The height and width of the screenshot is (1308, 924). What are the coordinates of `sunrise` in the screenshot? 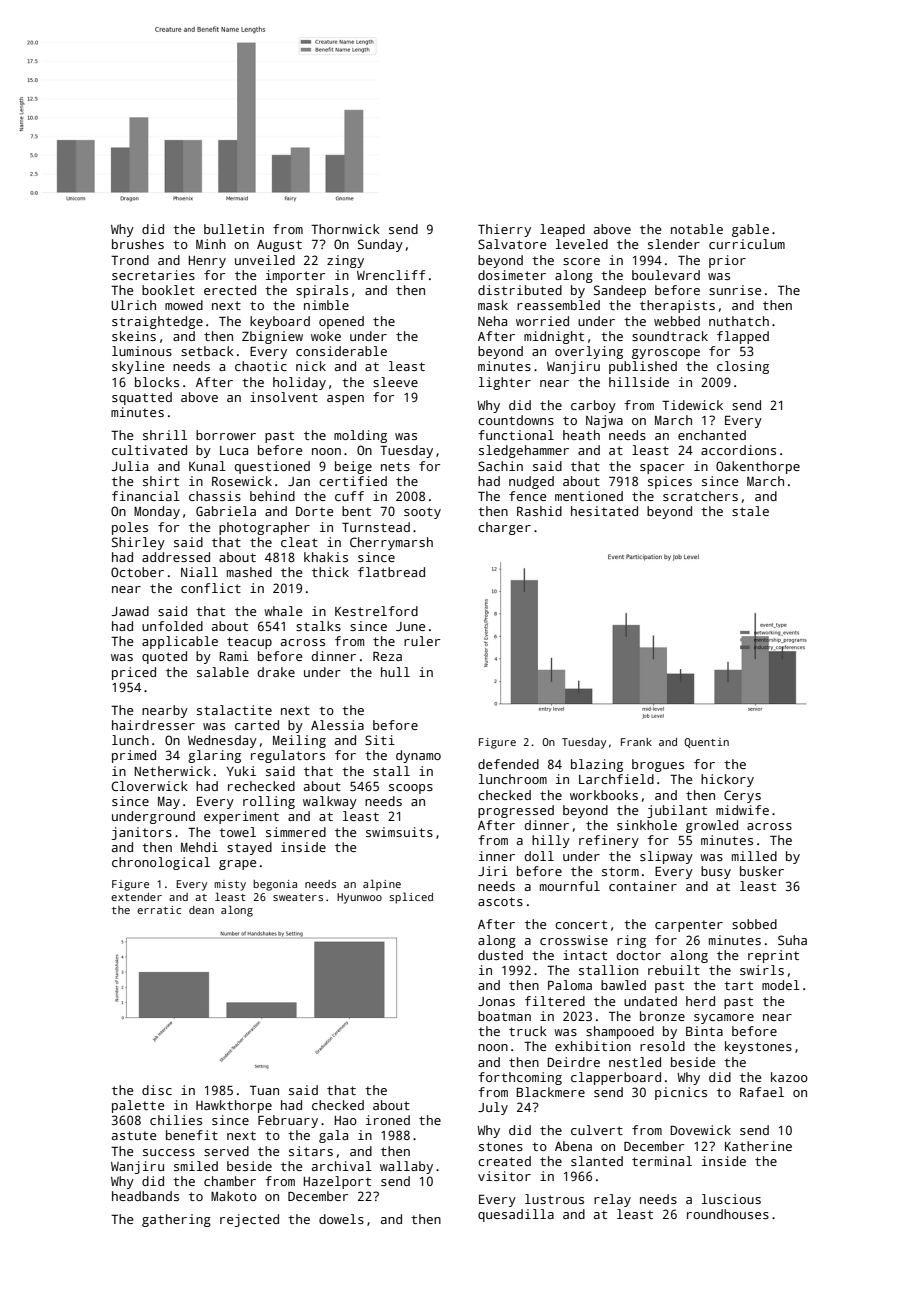 It's located at (735, 290).
